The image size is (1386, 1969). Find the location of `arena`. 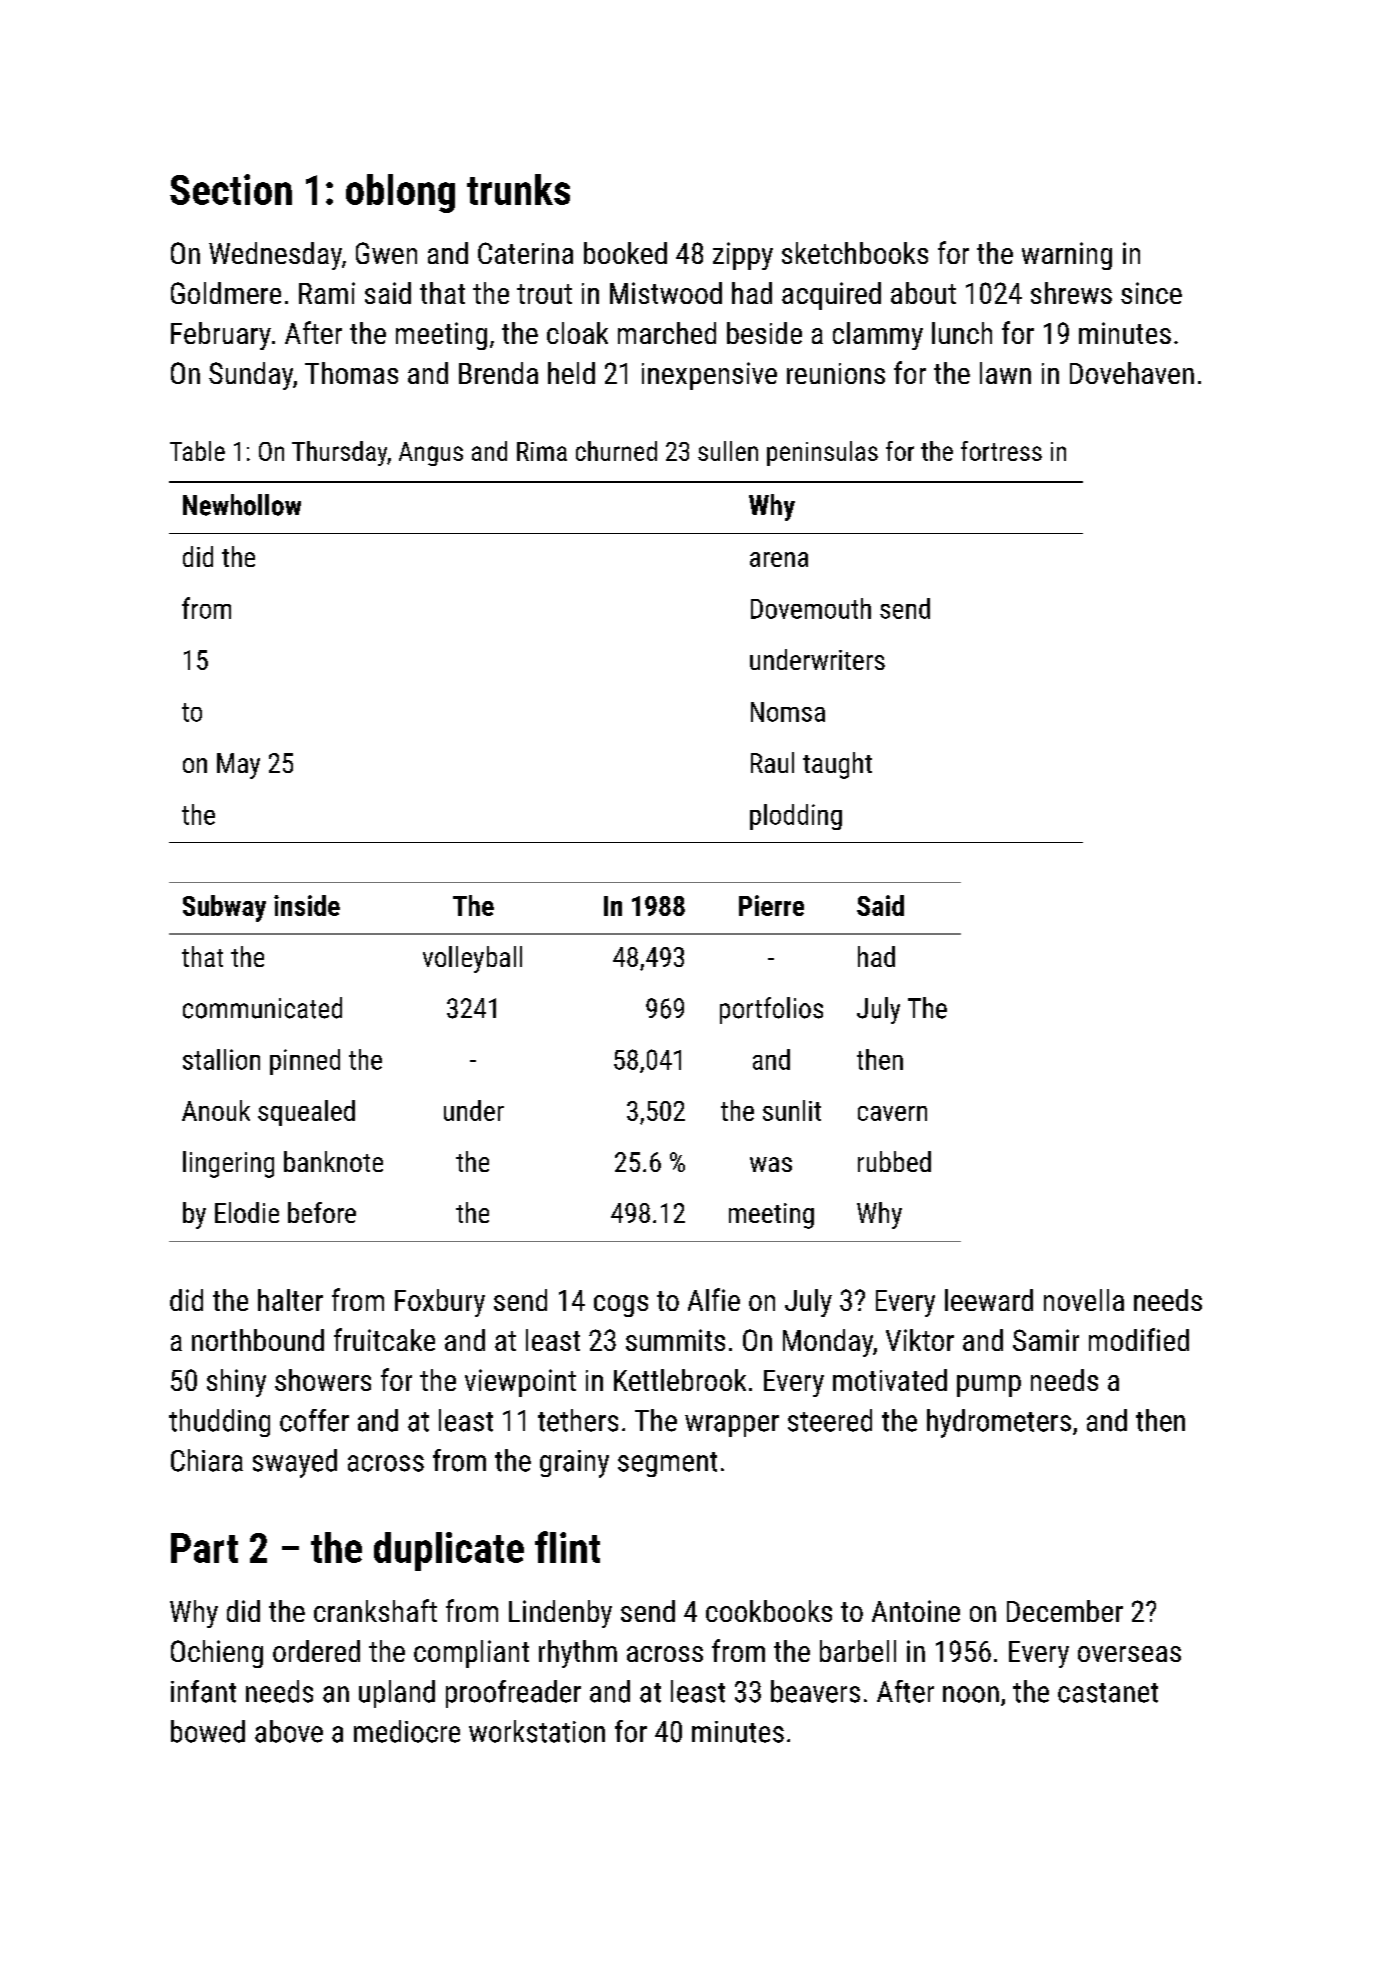

arena is located at coordinates (779, 559).
